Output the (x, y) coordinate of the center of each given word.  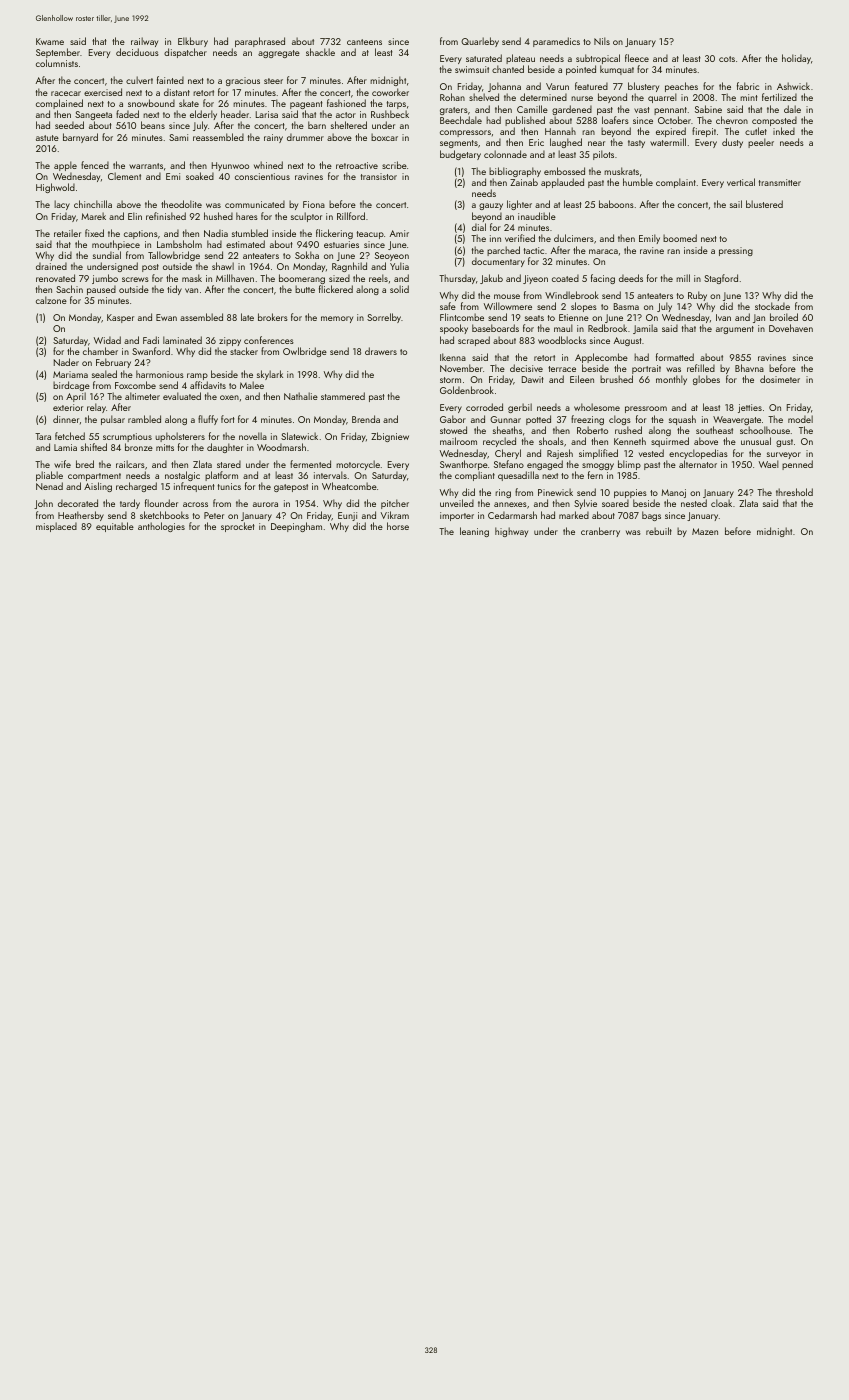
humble (638, 182)
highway (511, 532)
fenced (95, 165)
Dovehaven (791, 328)
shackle (320, 52)
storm (450, 380)
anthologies (161, 527)
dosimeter (780, 379)
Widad (107, 340)
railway (144, 42)
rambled (144, 419)
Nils (602, 41)
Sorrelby (384, 318)
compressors (465, 133)
